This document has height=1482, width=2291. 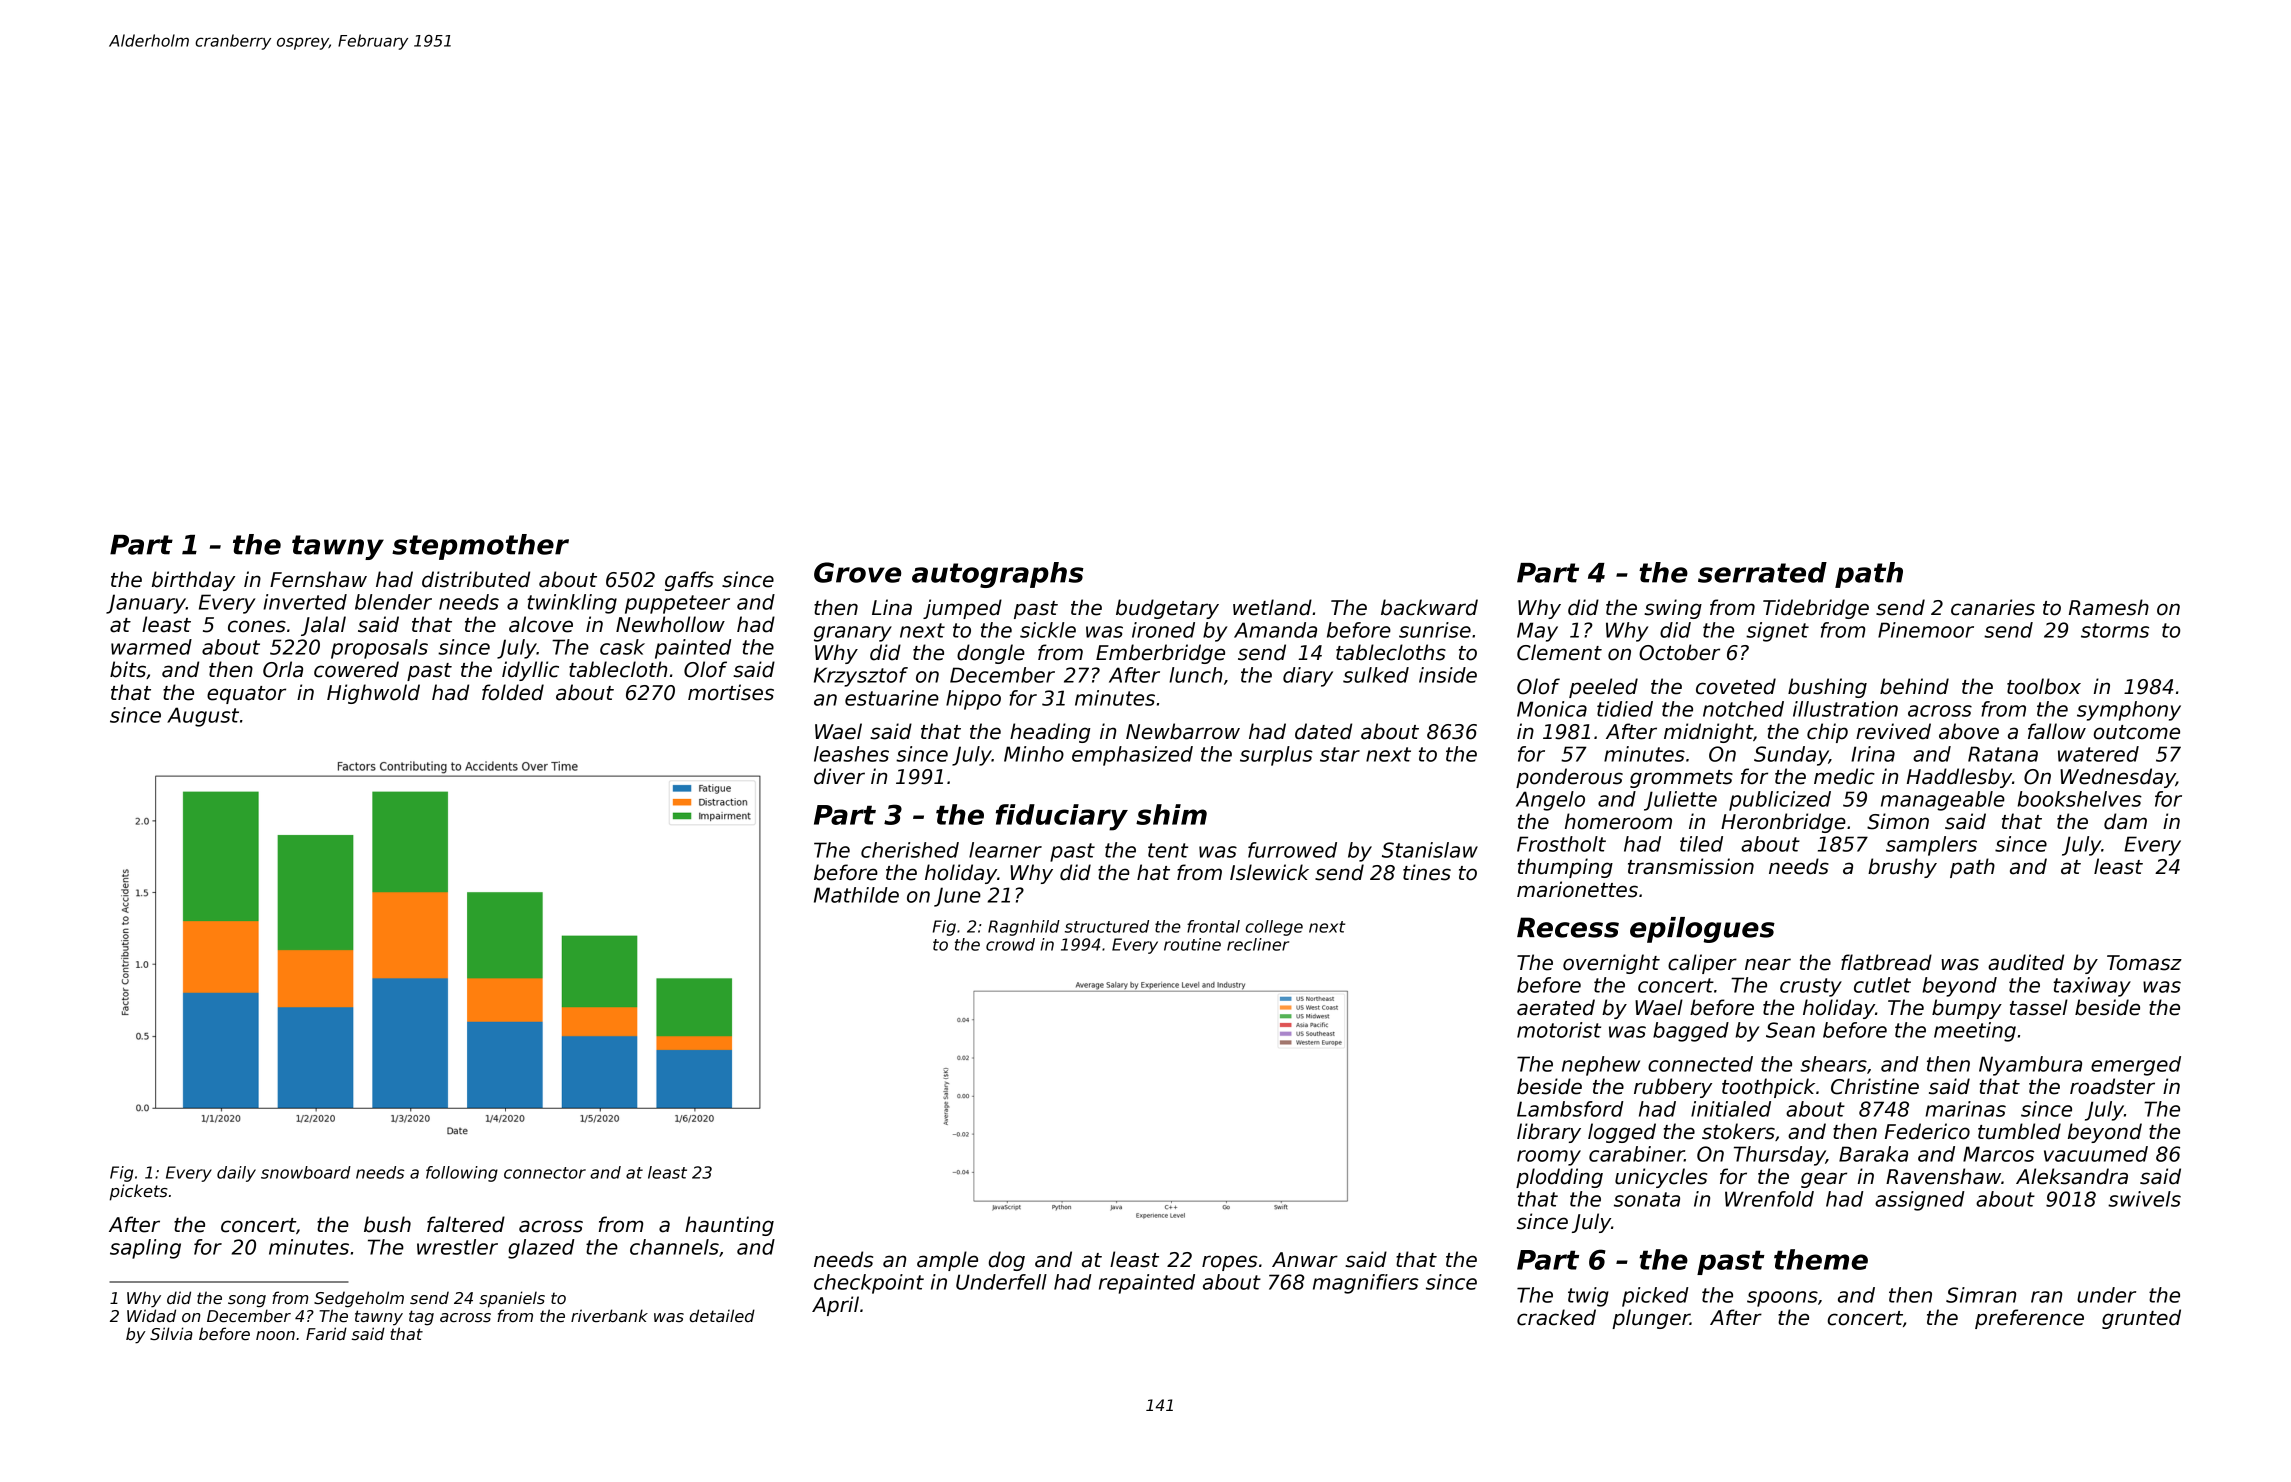 What do you see at coordinates (1738, 1131) in the document?
I see `stokers` at bounding box center [1738, 1131].
